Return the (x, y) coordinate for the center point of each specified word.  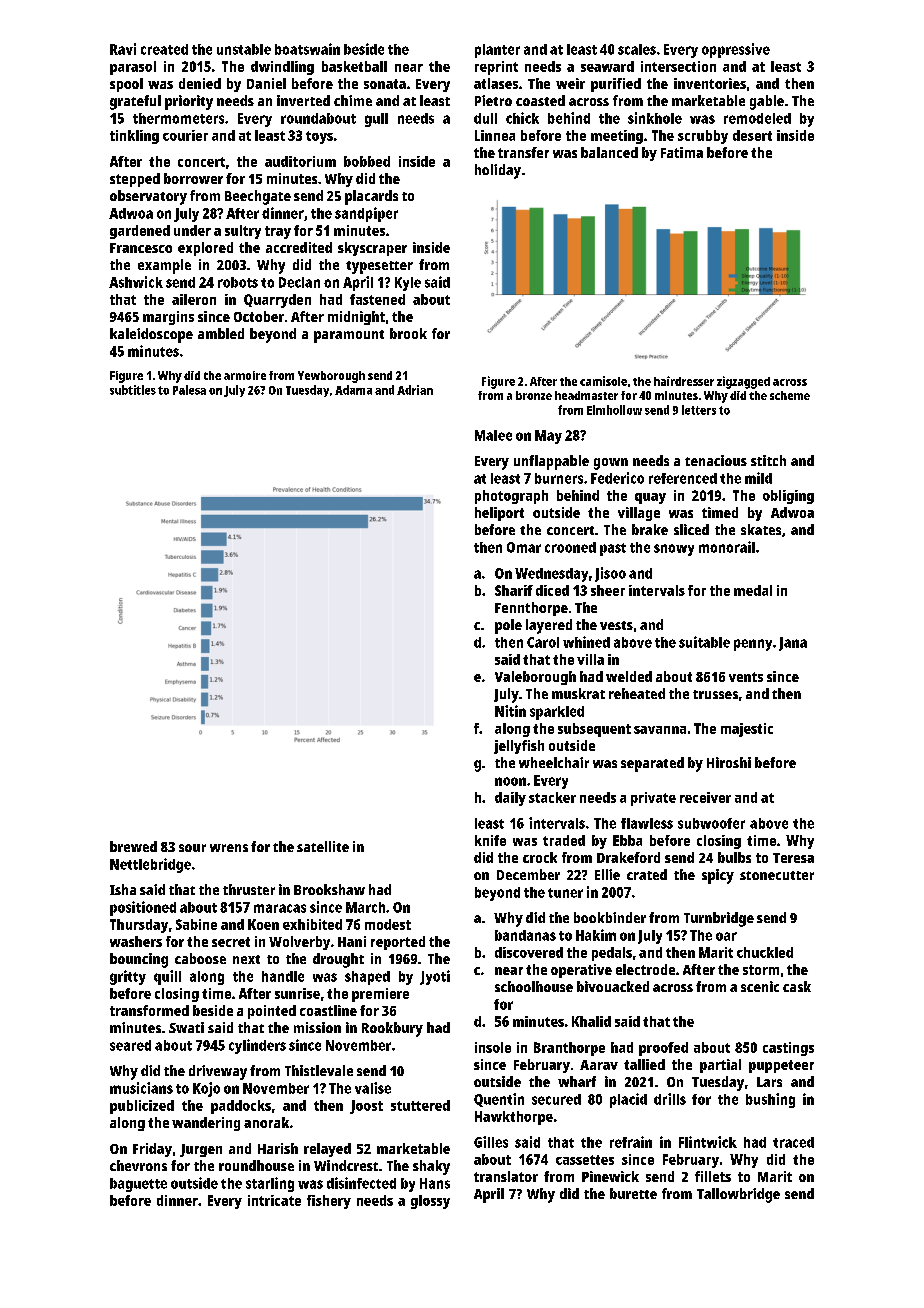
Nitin (510, 711)
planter (497, 51)
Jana (793, 644)
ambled (221, 333)
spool (126, 85)
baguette (138, 1185)
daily (510, 799)
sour (192, 848)
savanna (660, 730)
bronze (534, 395)
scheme (790, 395)
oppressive (736, 50)
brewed (133, 846)
